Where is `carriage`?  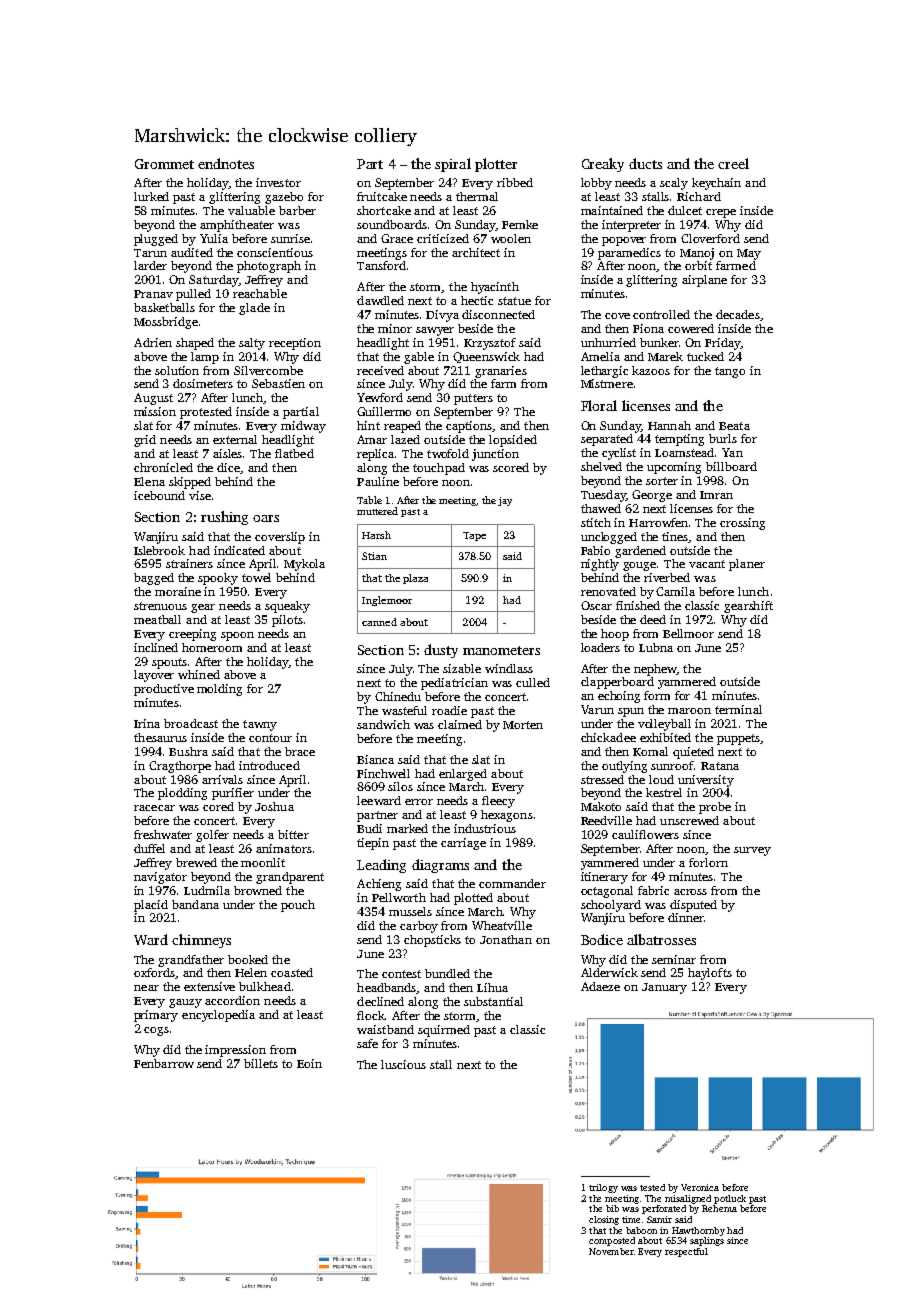 carriage is located at coordinates (463, 844).
